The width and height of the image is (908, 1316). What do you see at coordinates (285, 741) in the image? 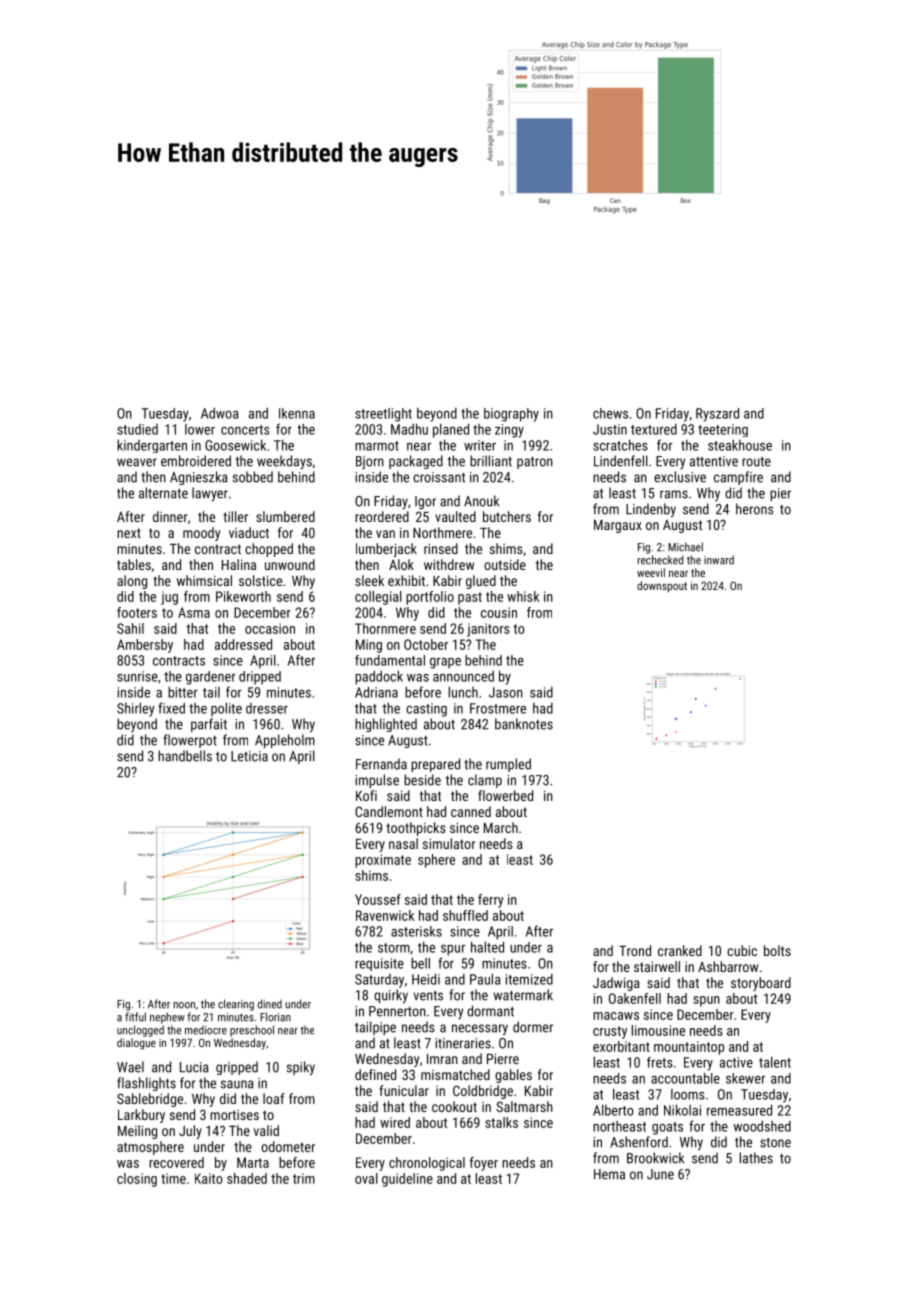
I see `Appleholm` at bounding box center [285, 741].
